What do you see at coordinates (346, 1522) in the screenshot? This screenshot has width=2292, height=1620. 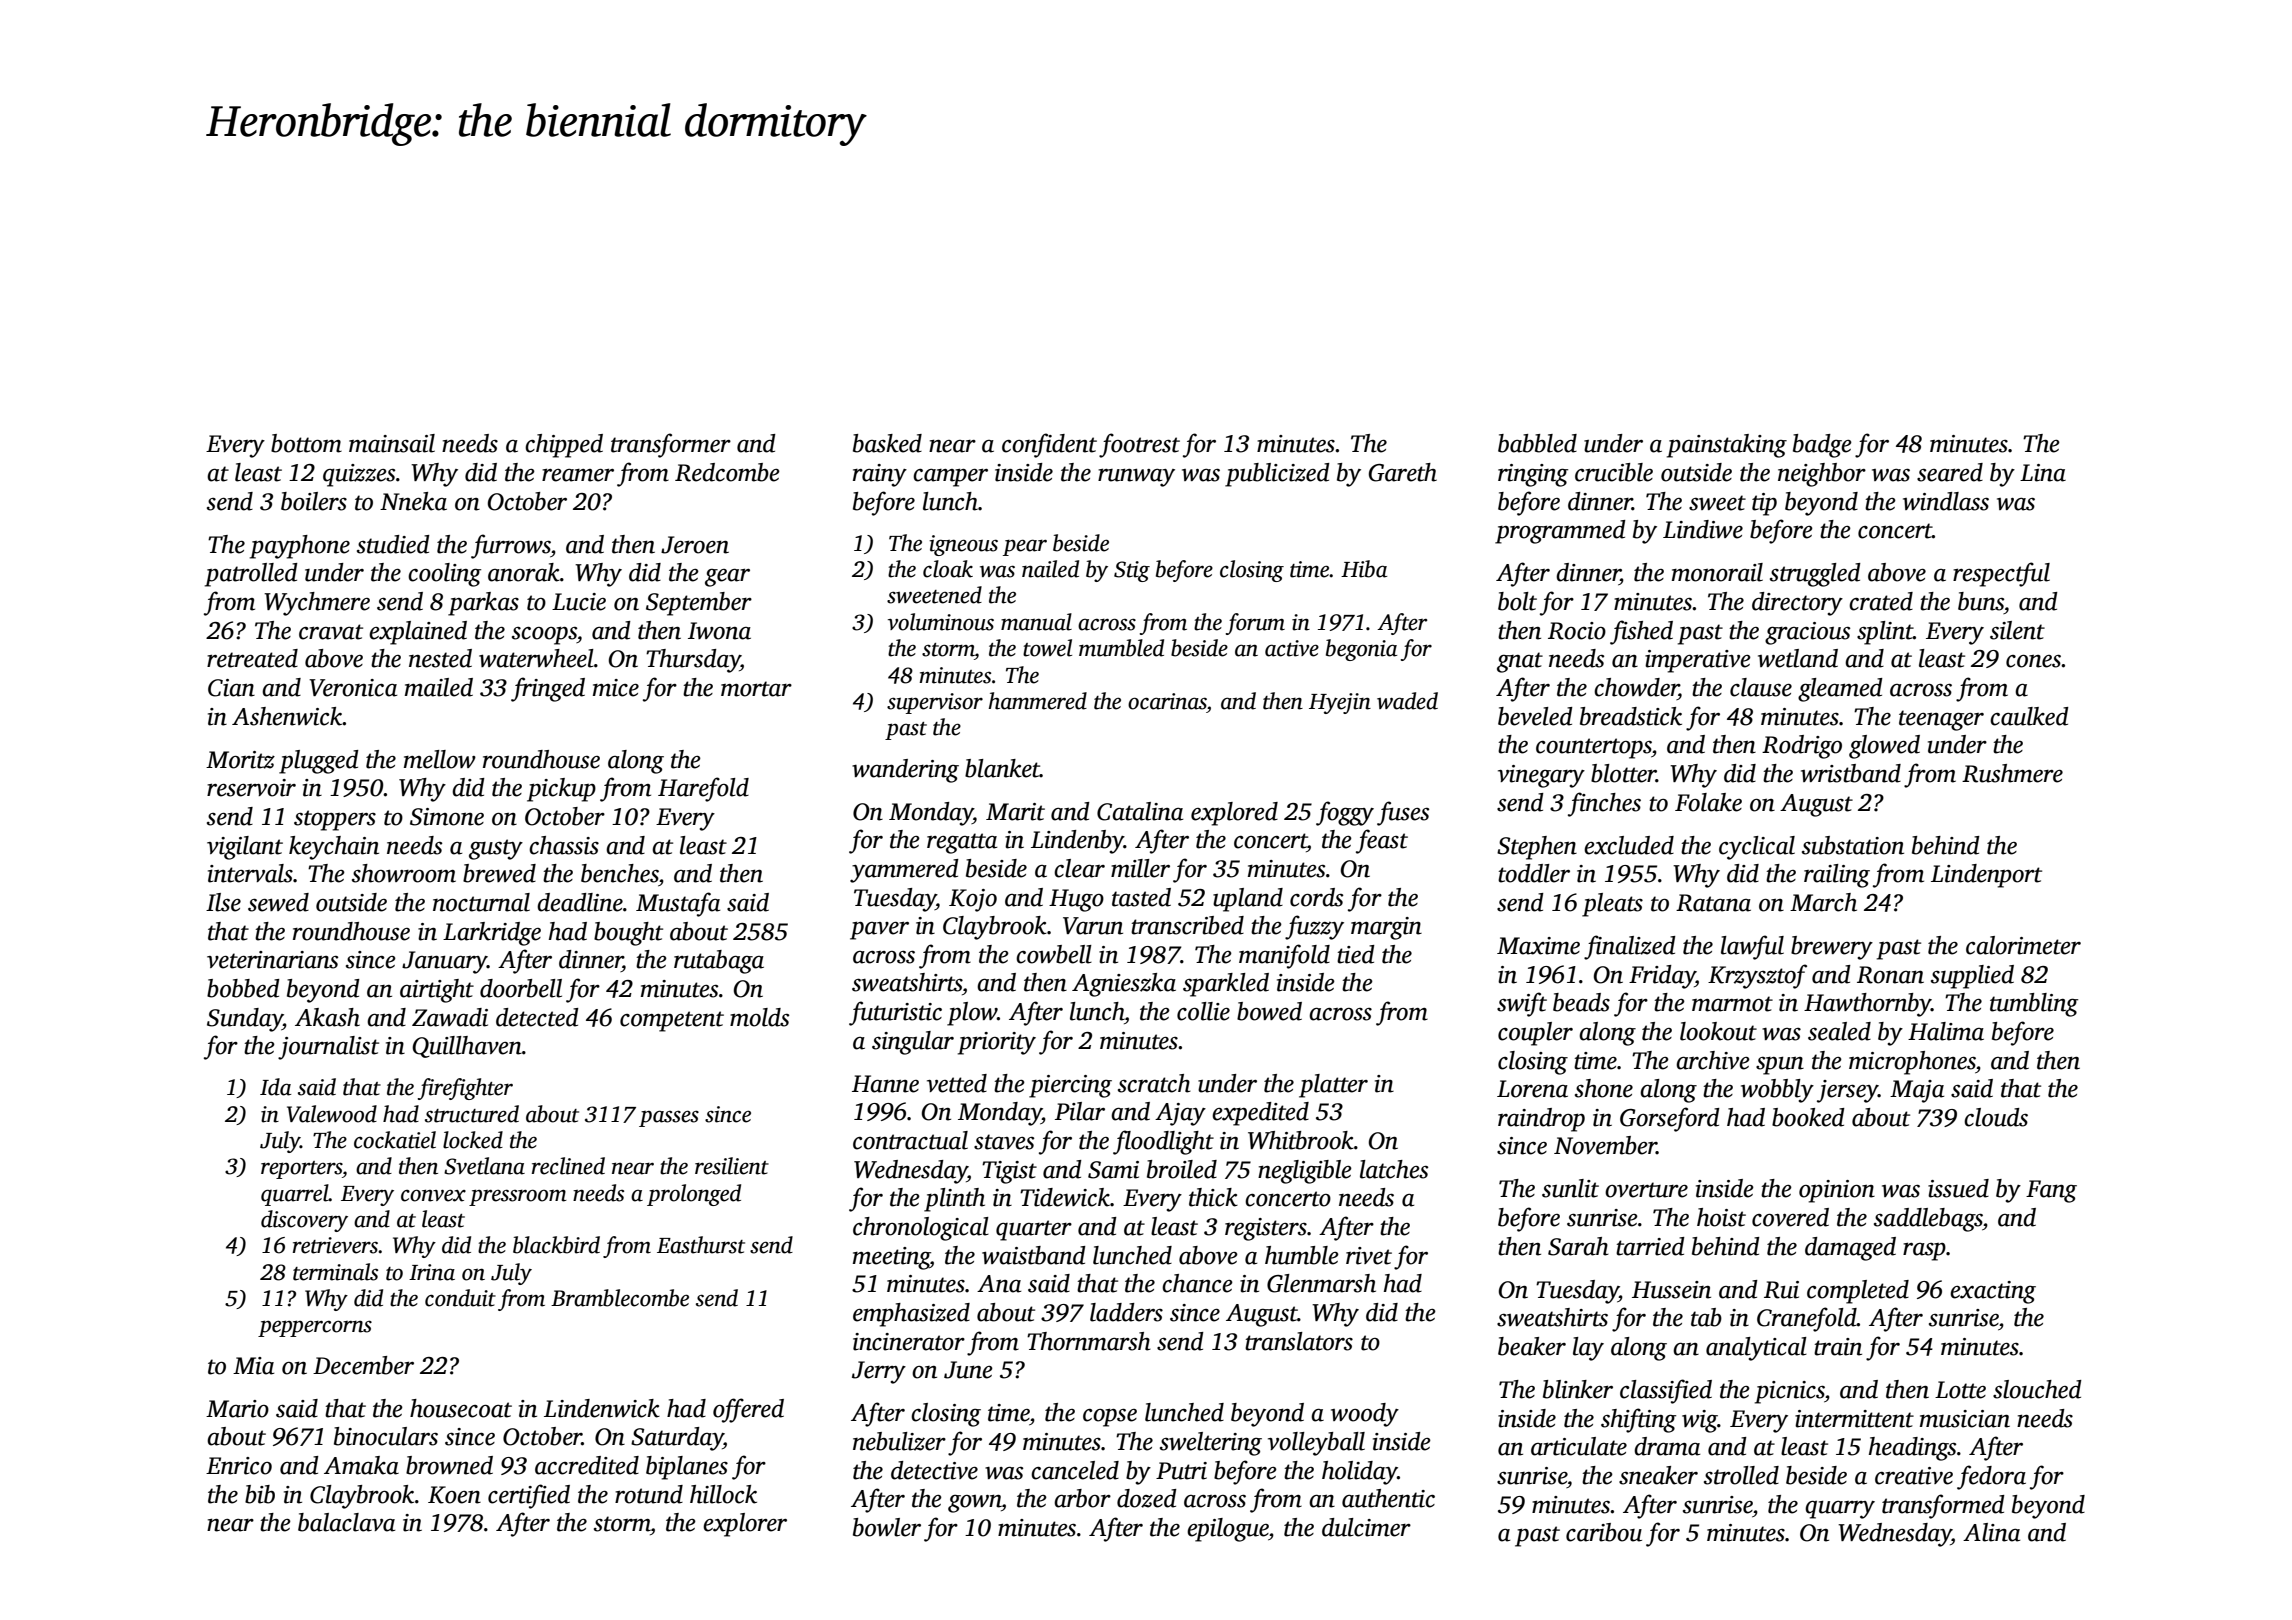 I see `balaclava` at bounding box center [346, 1522].
